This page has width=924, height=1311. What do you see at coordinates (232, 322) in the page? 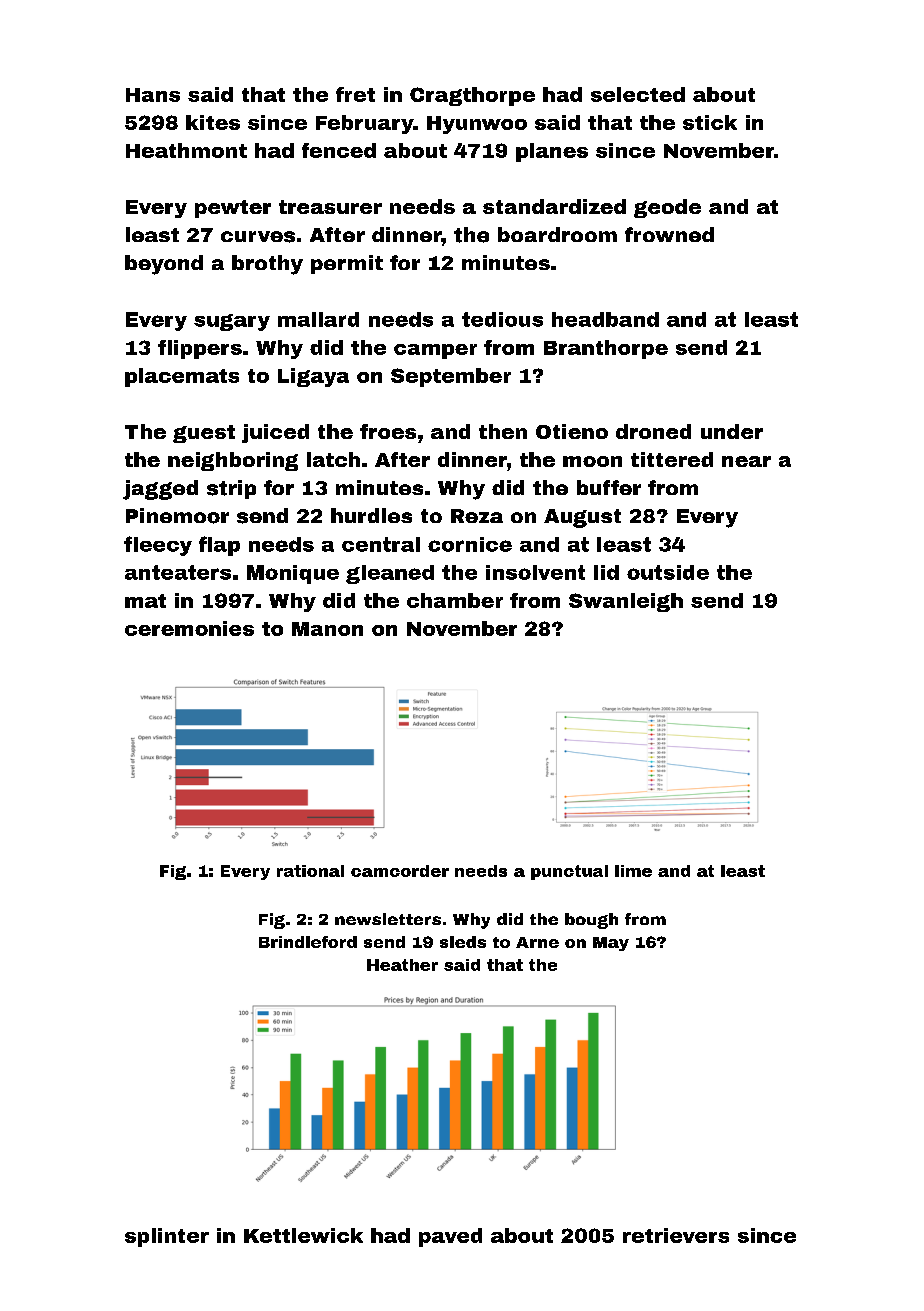
I see `sugary` at bounding box center [232, 322].
